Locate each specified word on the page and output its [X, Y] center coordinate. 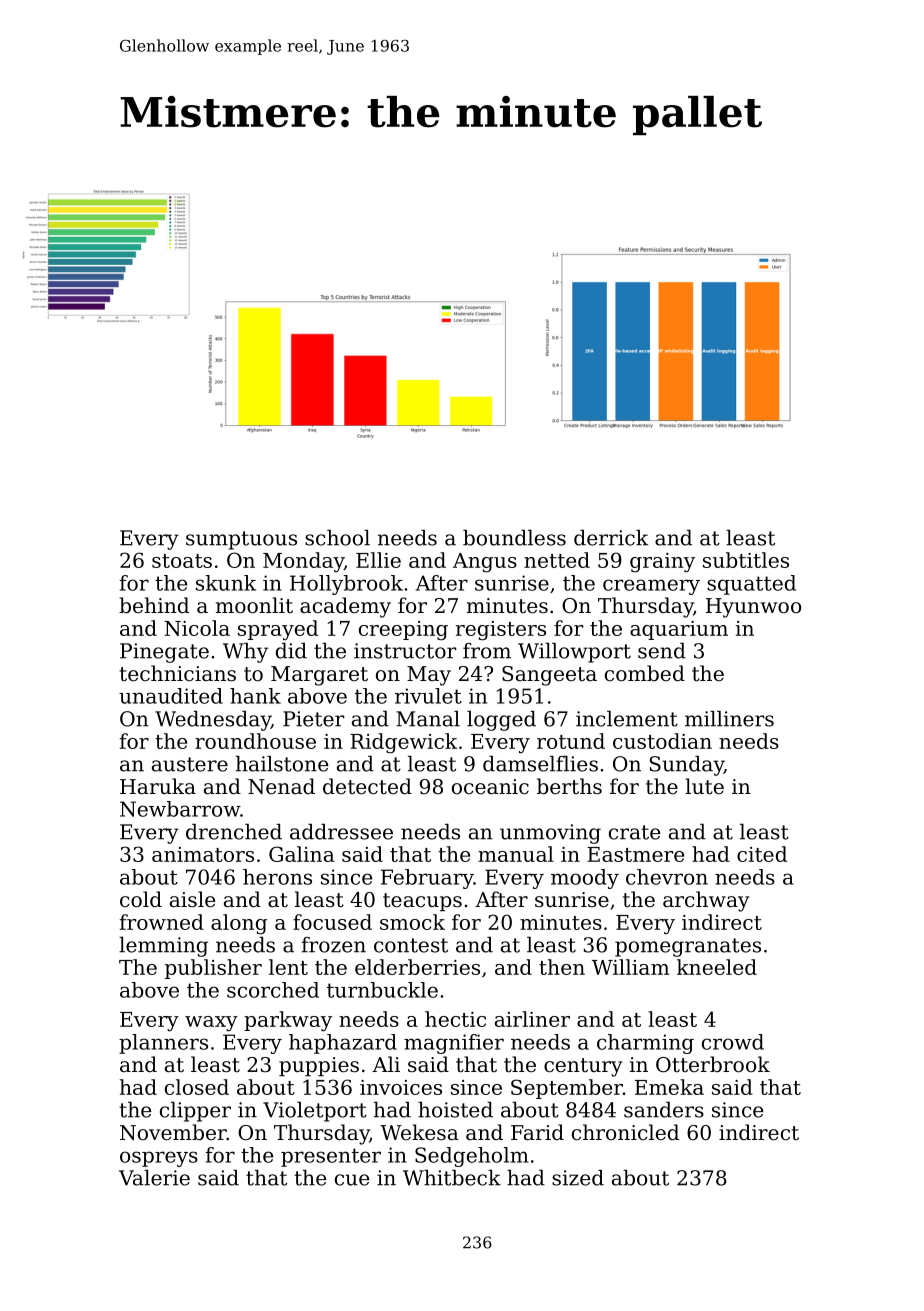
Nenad [281, 786]
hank [255, 696]
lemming [163, 947]
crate [634, 832]
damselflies [540, 764]
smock [412, 922]
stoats [182, 561]
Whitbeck [452, 1178]
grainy [662, 563]
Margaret [319, 676]
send [662, 651]
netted [557, 560]
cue [352, 1180]
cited [762, 854]
